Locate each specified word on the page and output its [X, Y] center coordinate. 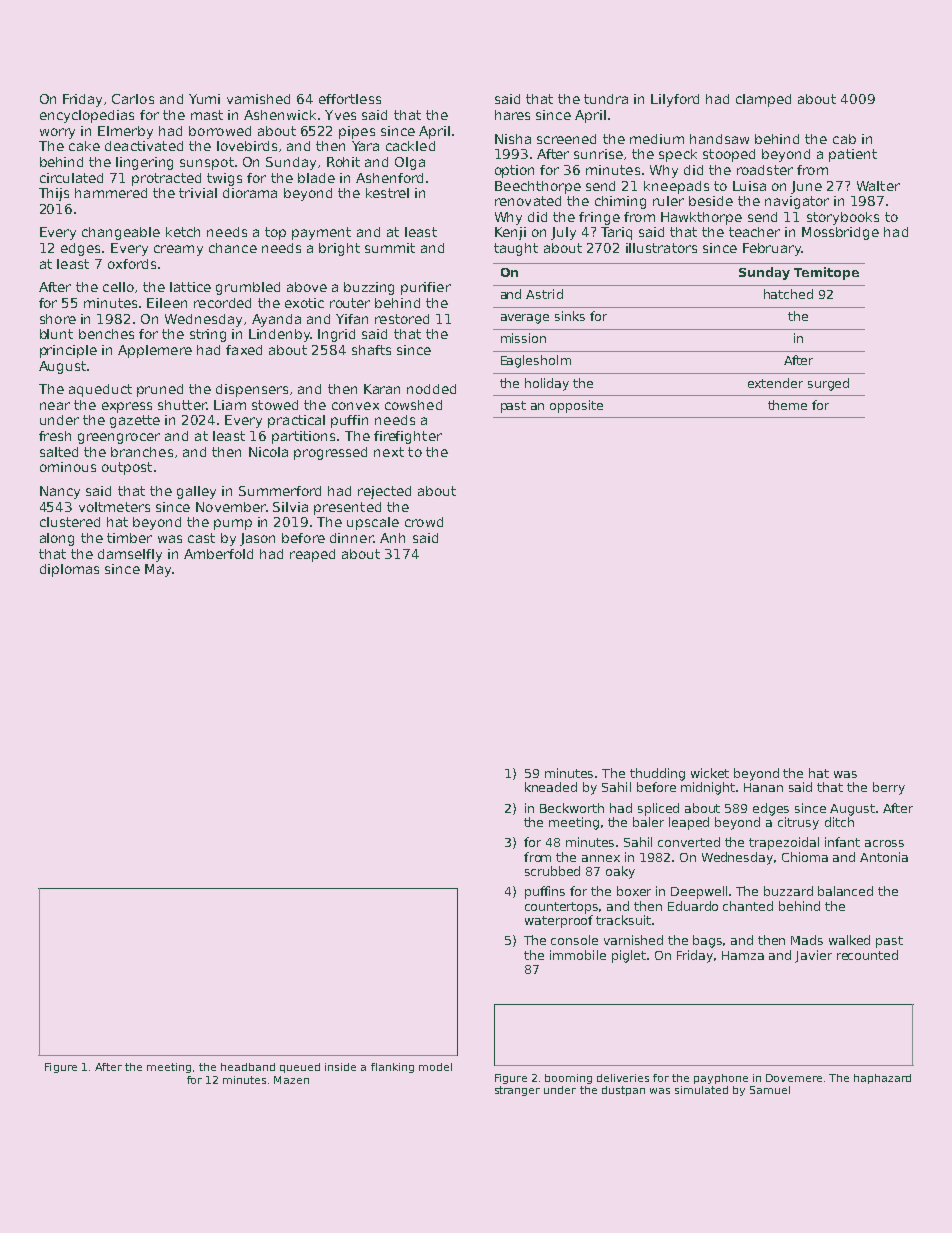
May [158, 570]
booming [568, 1079]
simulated [701, 1090]
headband [248, 1067]
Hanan [763, 787]
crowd [424, 522]
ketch [183, 232]
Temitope [826, 273]
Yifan [352, 319]
